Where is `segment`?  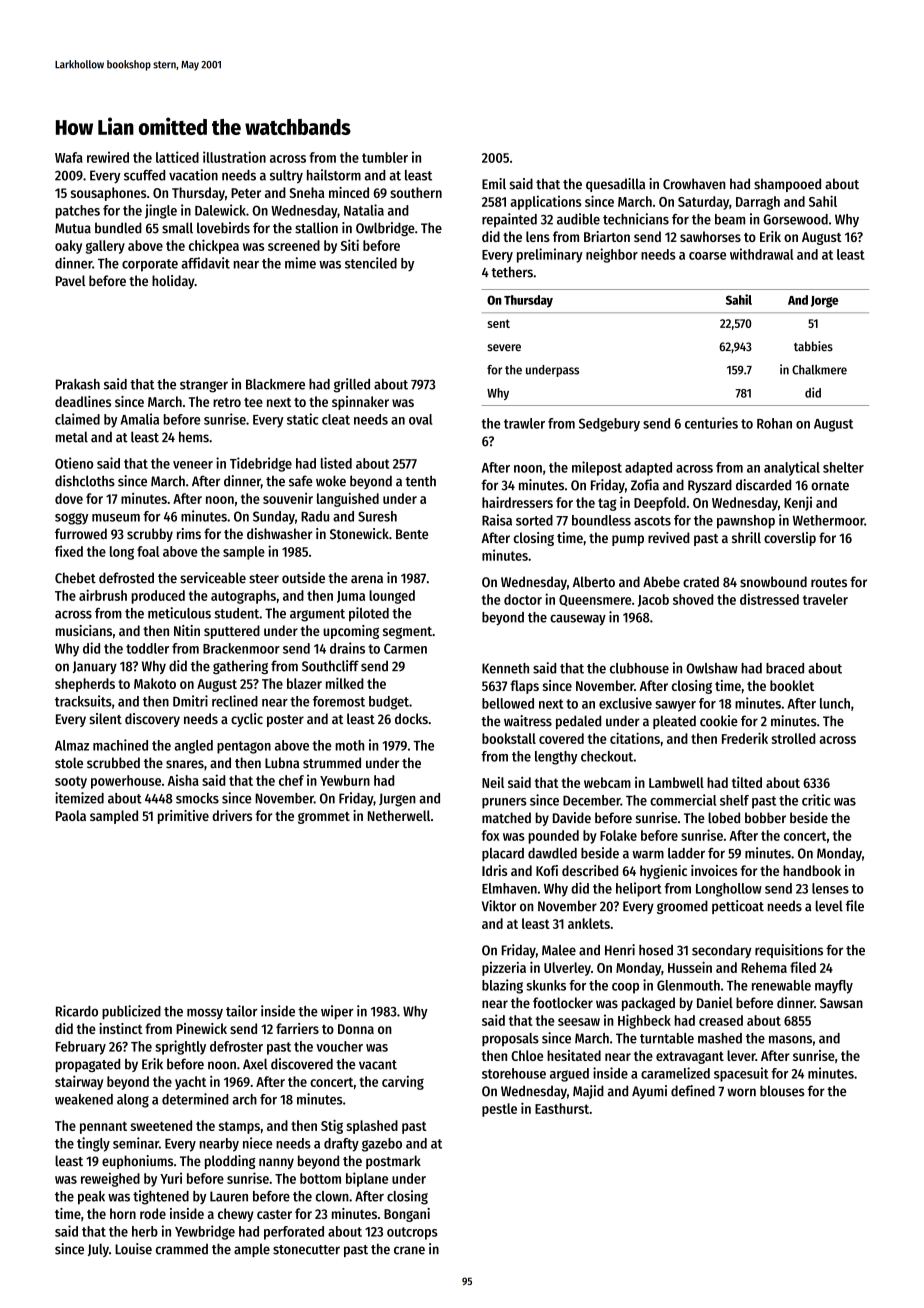
segment is located at coordinates (407, 633).
